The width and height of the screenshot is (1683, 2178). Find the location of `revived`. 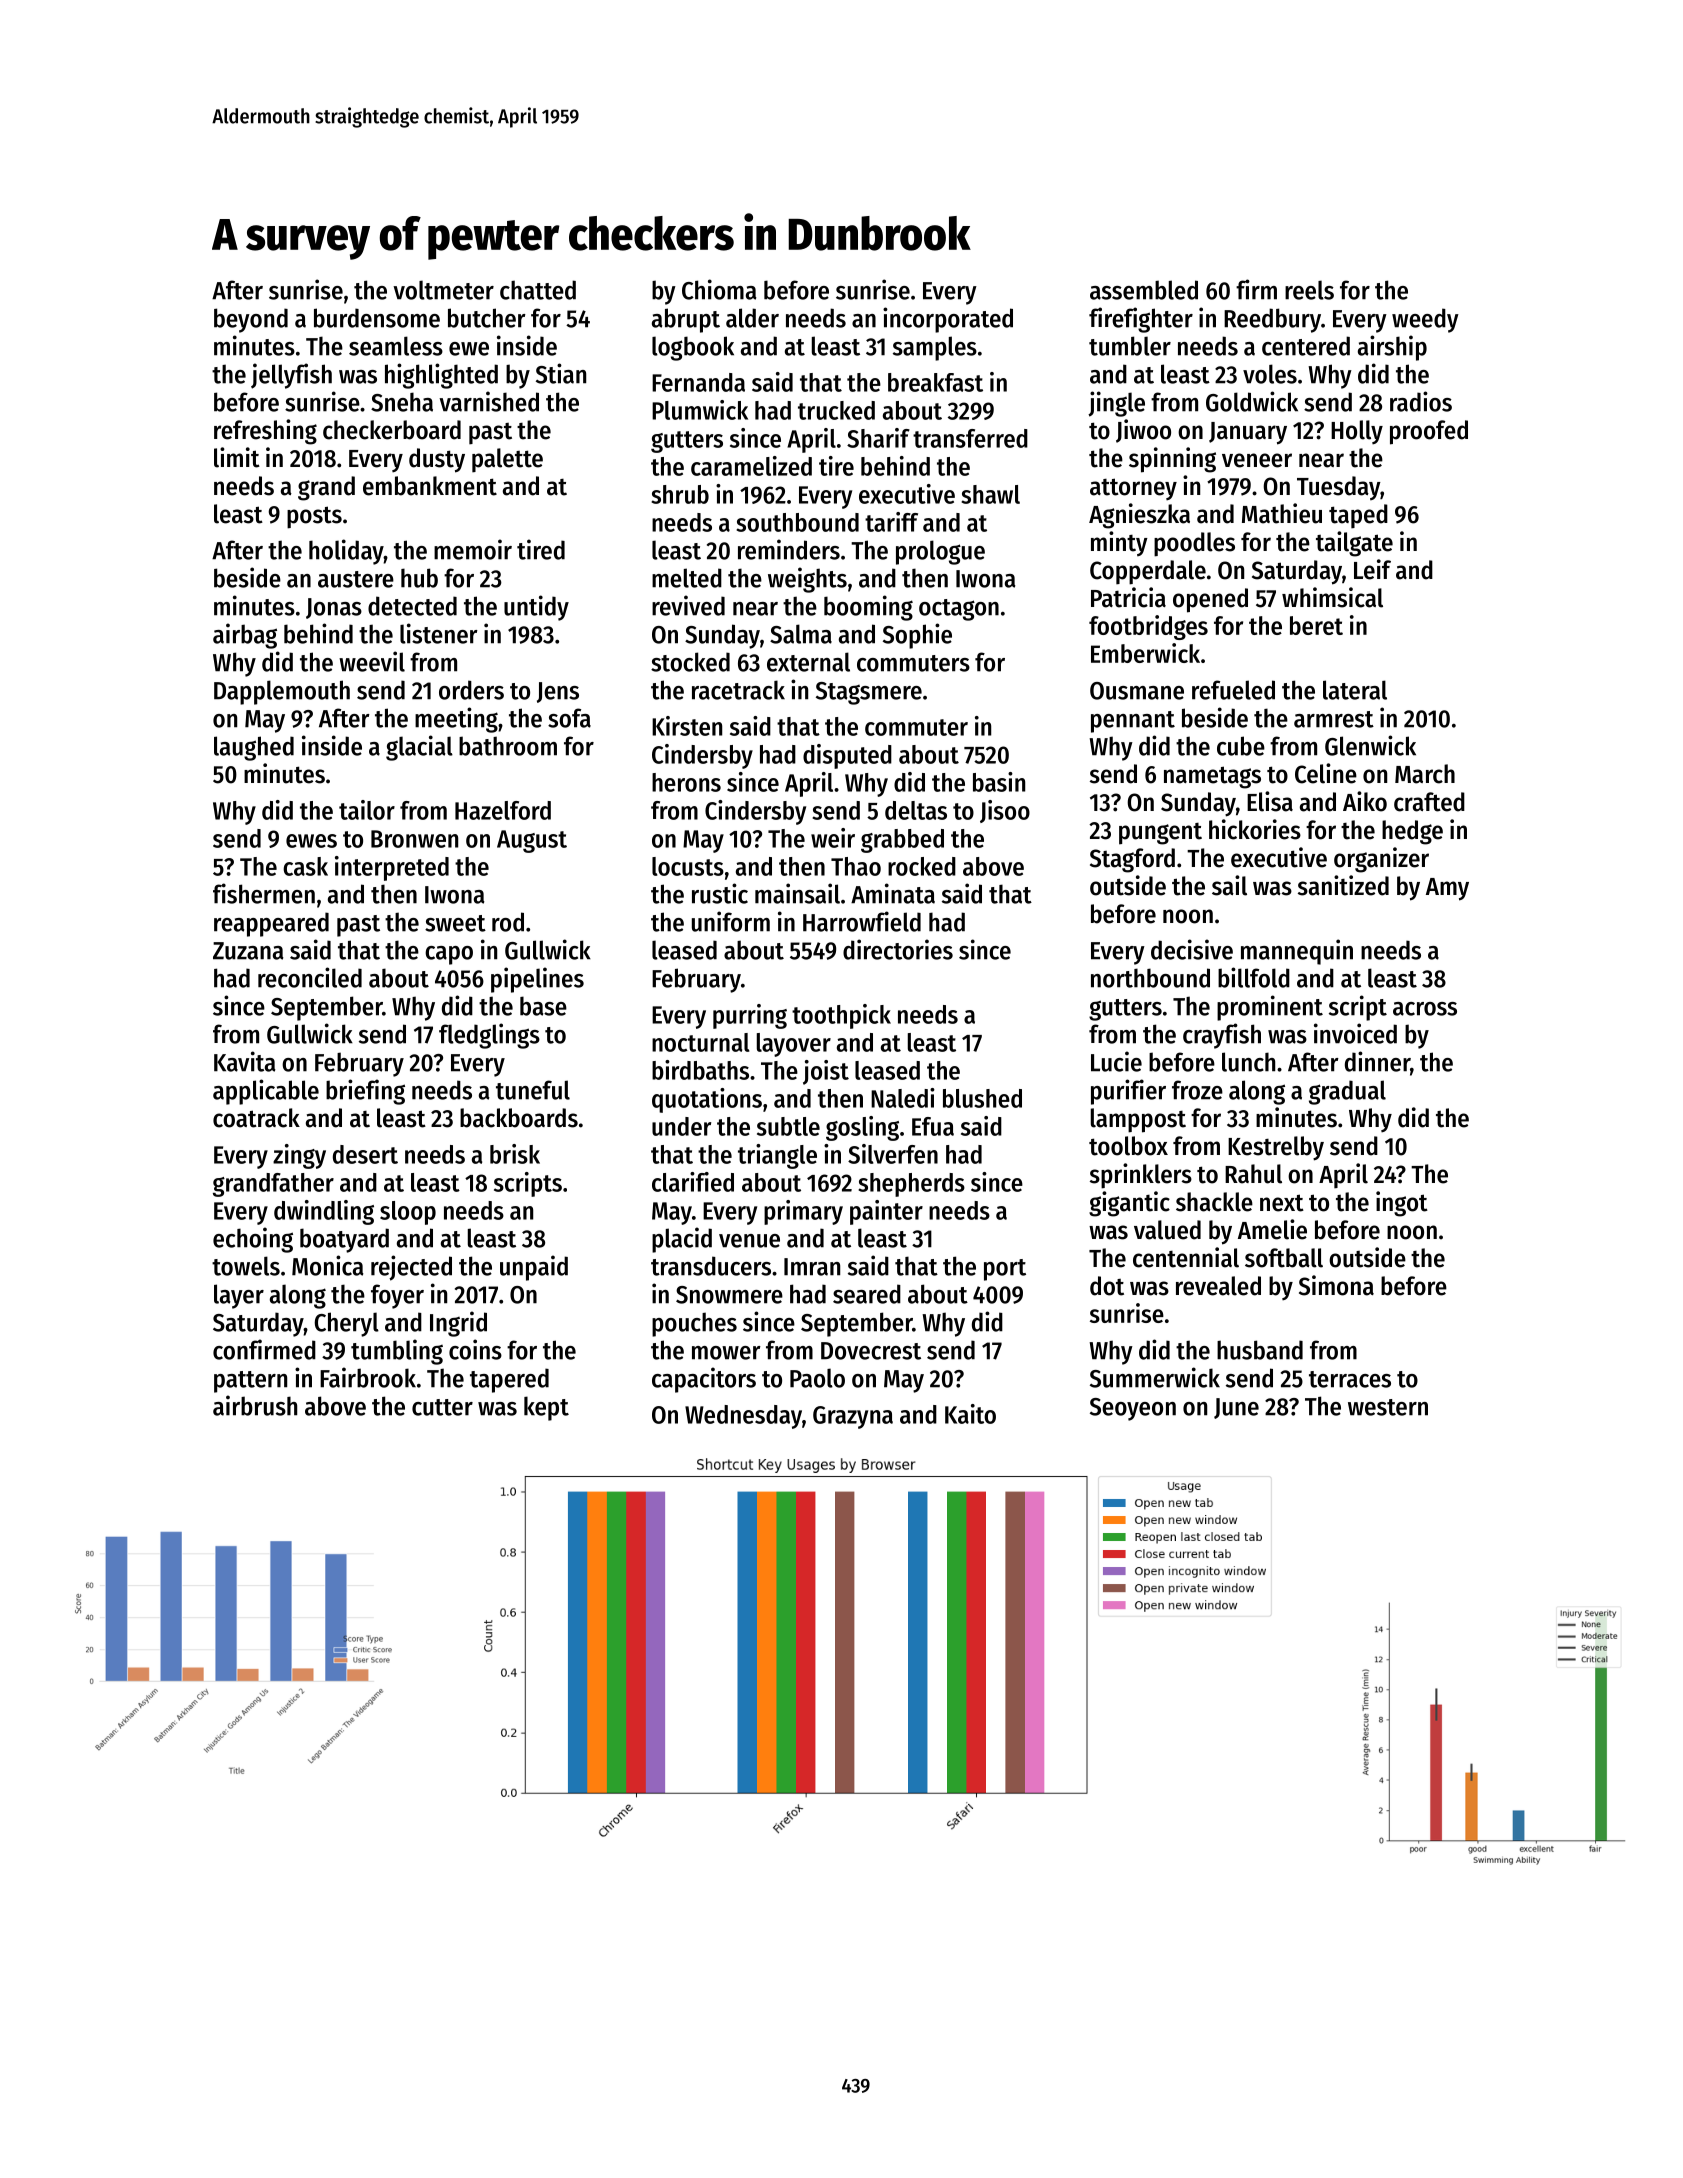

revived is located at coordinates (688, 605).
